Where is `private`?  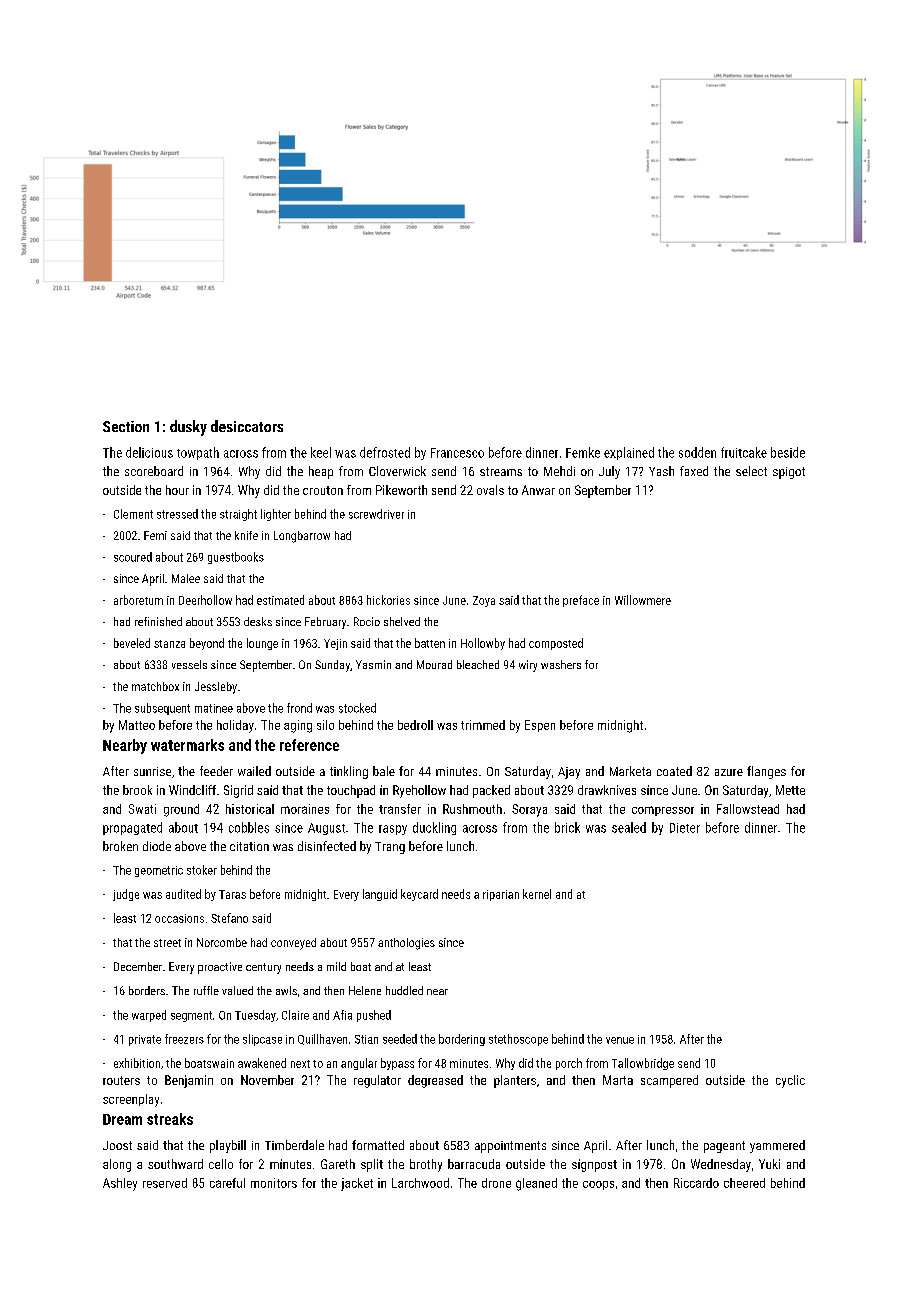 private is located at coordinates (145, 1040).
